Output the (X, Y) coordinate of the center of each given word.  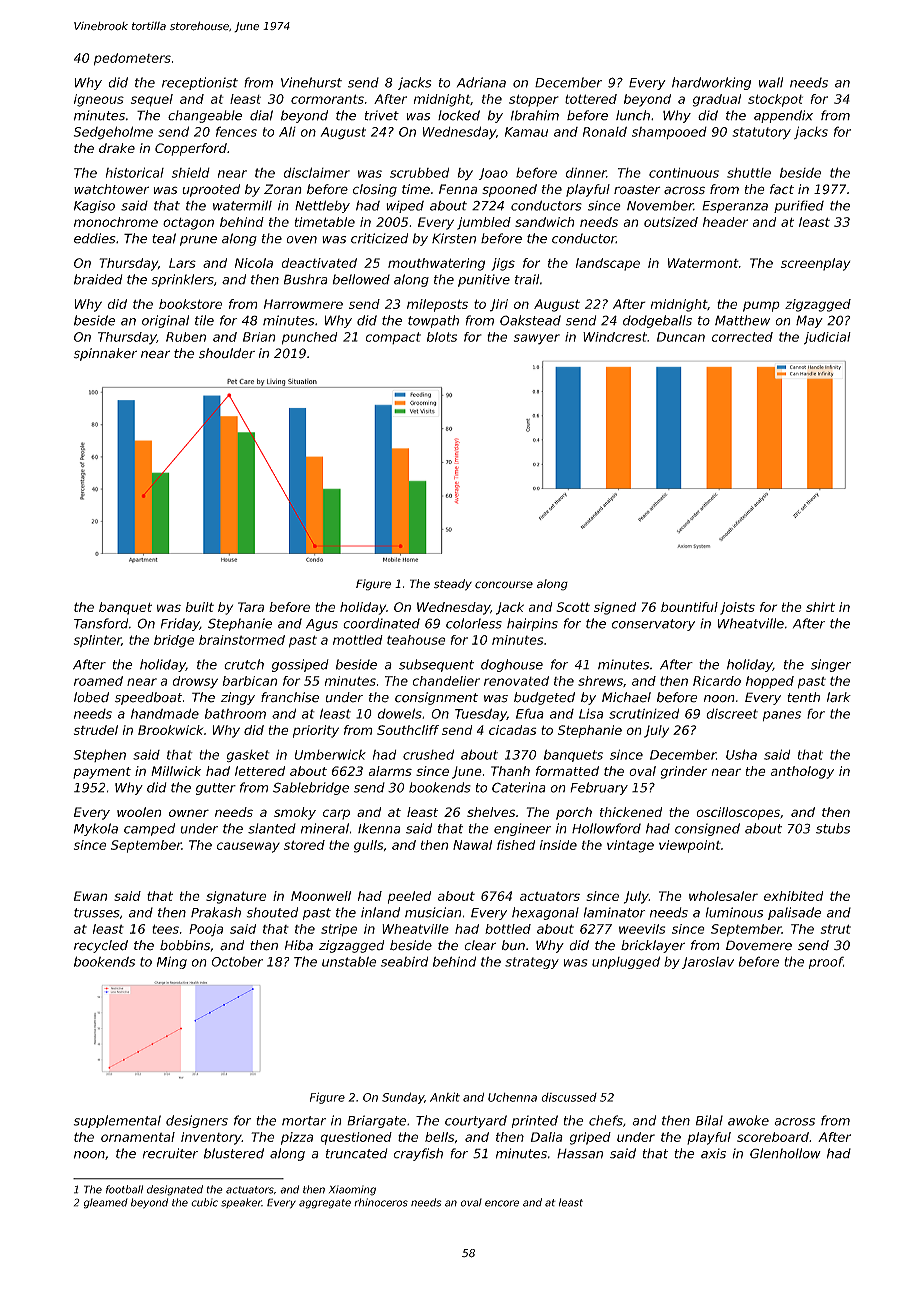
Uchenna (512, 1097)
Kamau (526, 132)
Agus (322, 625)
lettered (260, 771)
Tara (251, 607)
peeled (409, 897)
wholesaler (723, 896)
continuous (684, 173)
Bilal (709, 1120)
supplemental (117, 1121)
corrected (742, 337)
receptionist (200, 83)
